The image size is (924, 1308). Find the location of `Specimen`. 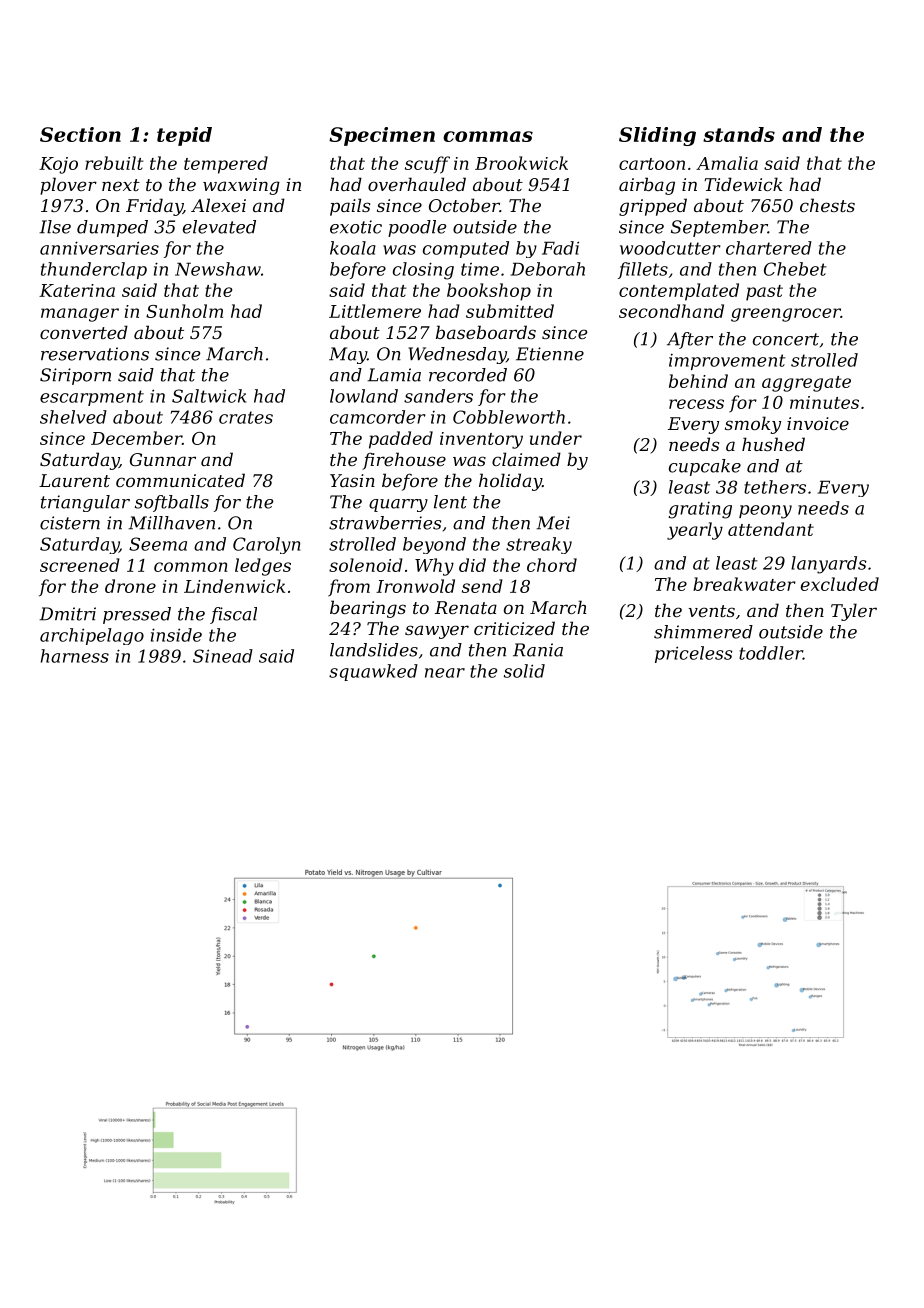

Specimen is located at coordinates (382, 136).
